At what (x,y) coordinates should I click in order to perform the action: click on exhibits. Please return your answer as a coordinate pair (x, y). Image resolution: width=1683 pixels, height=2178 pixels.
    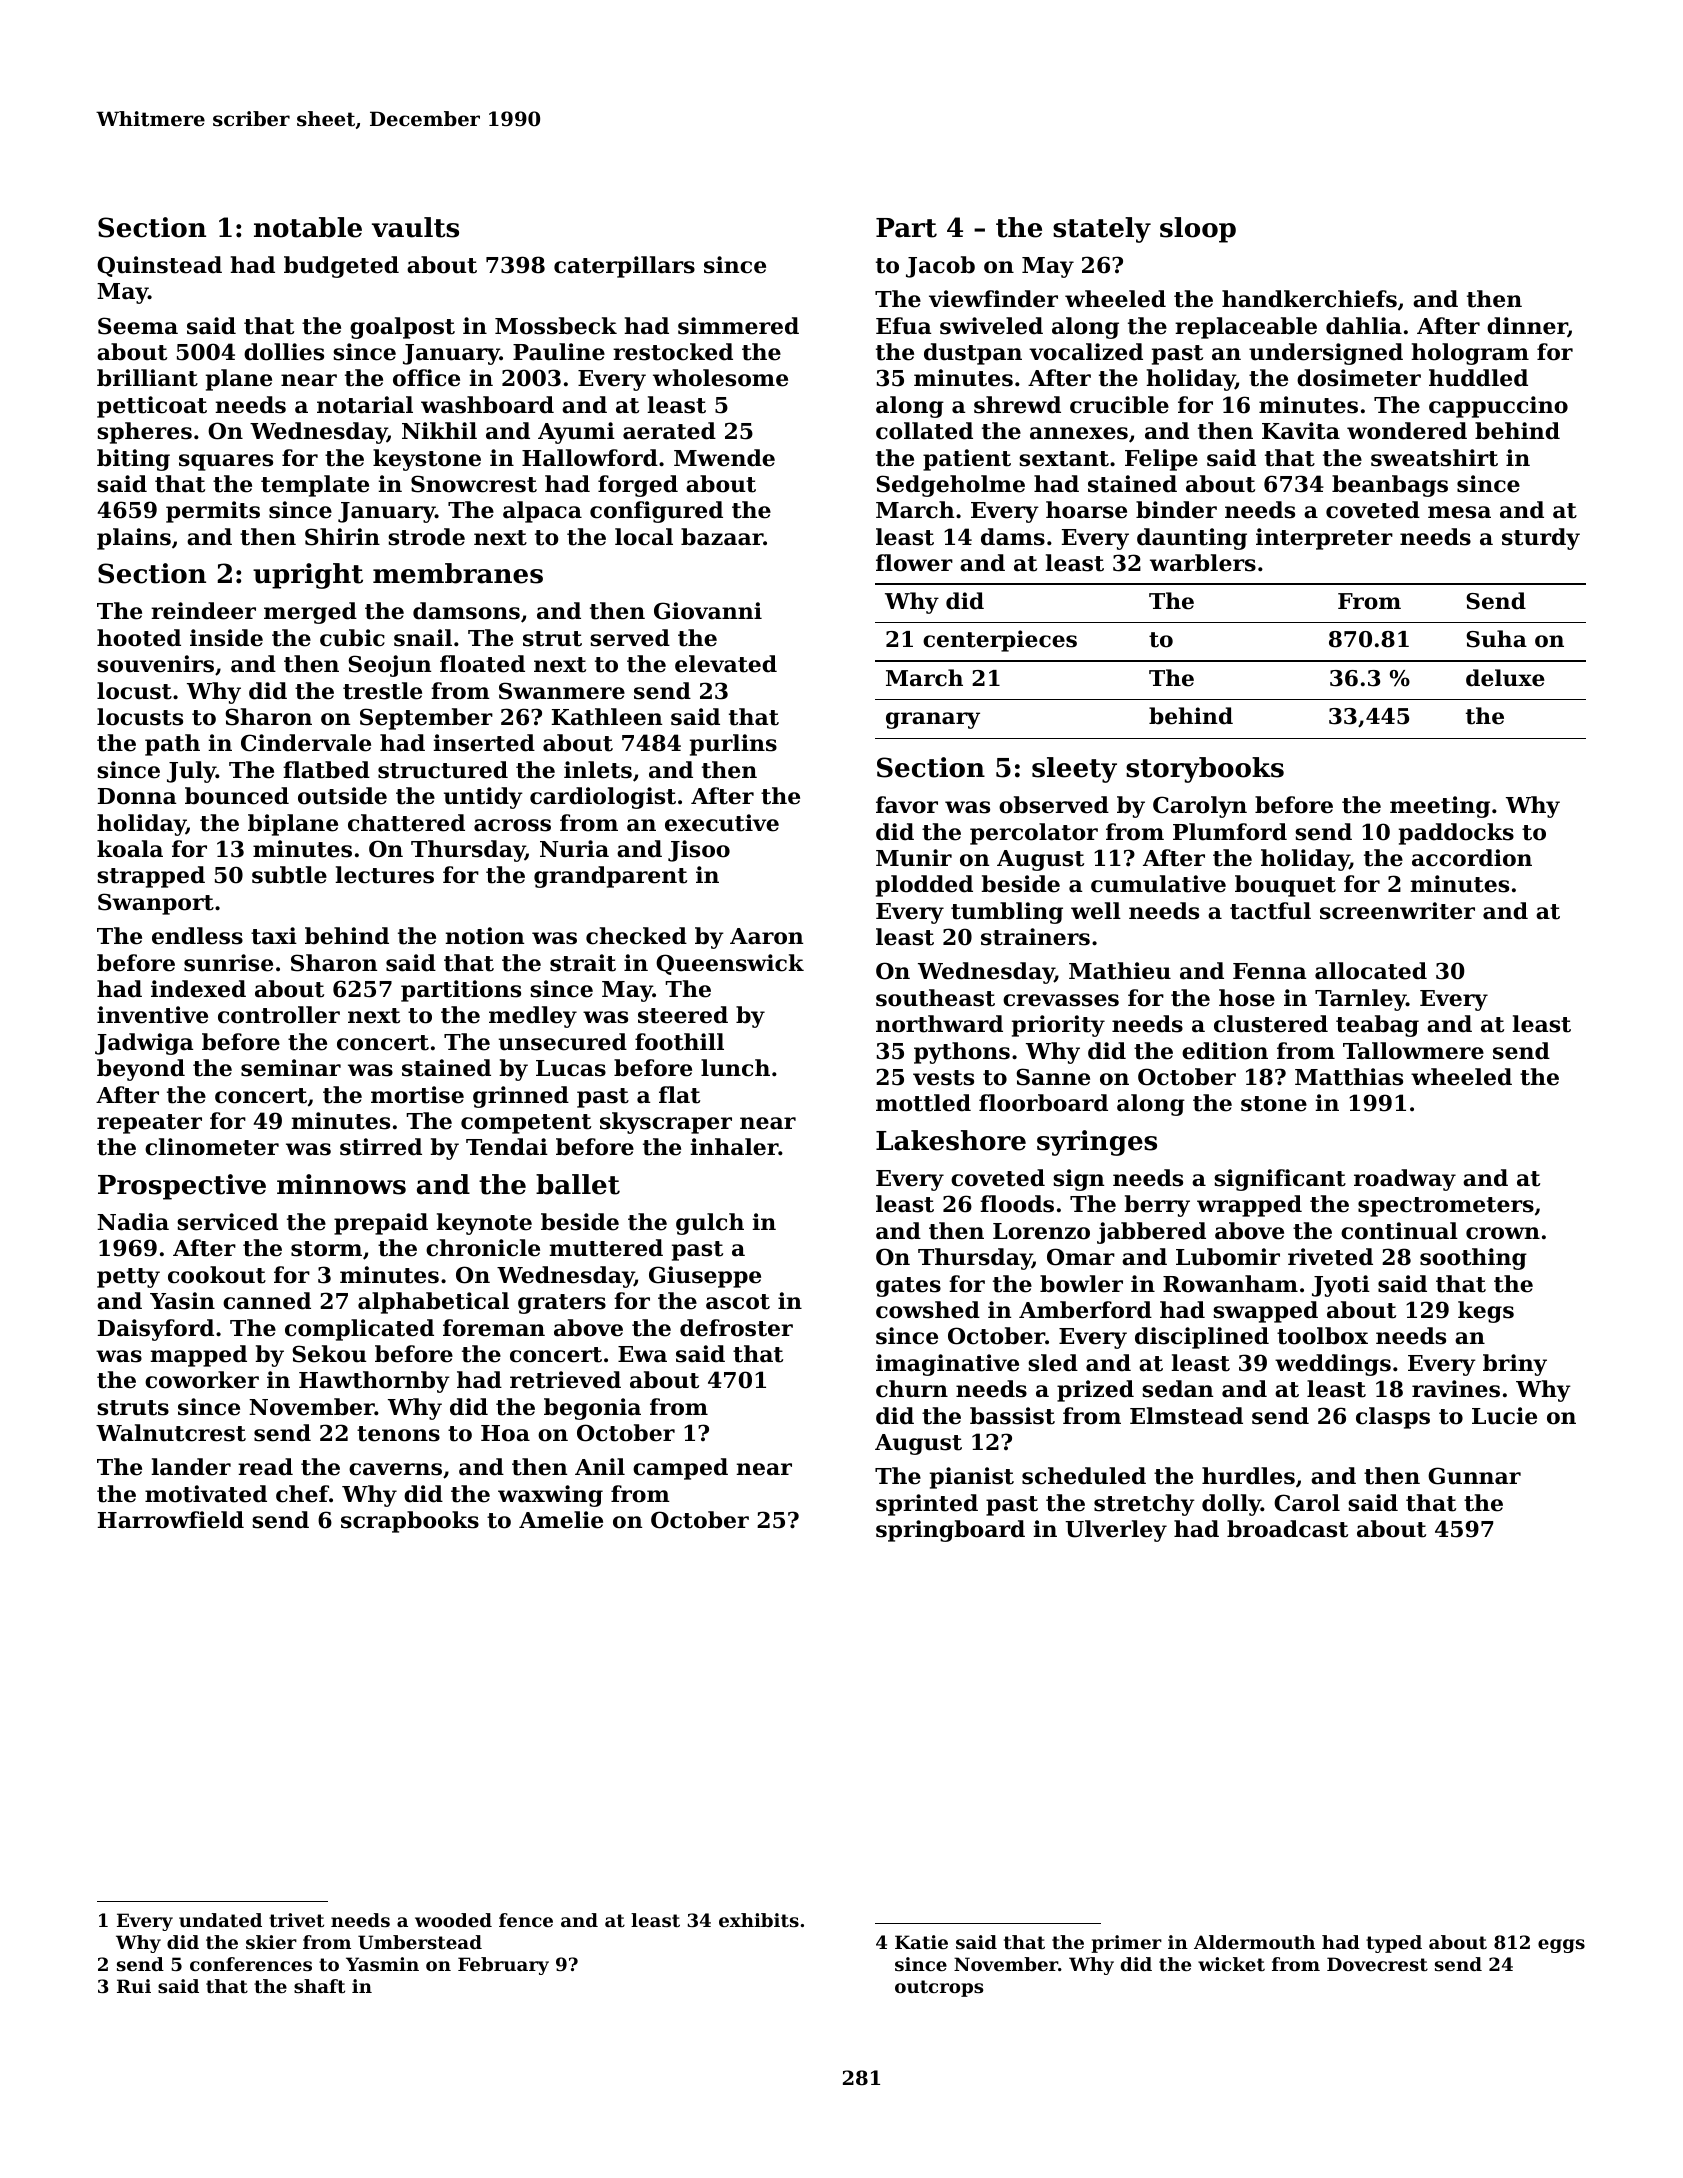
    Looking at the image, I should click on (759, 1920).
